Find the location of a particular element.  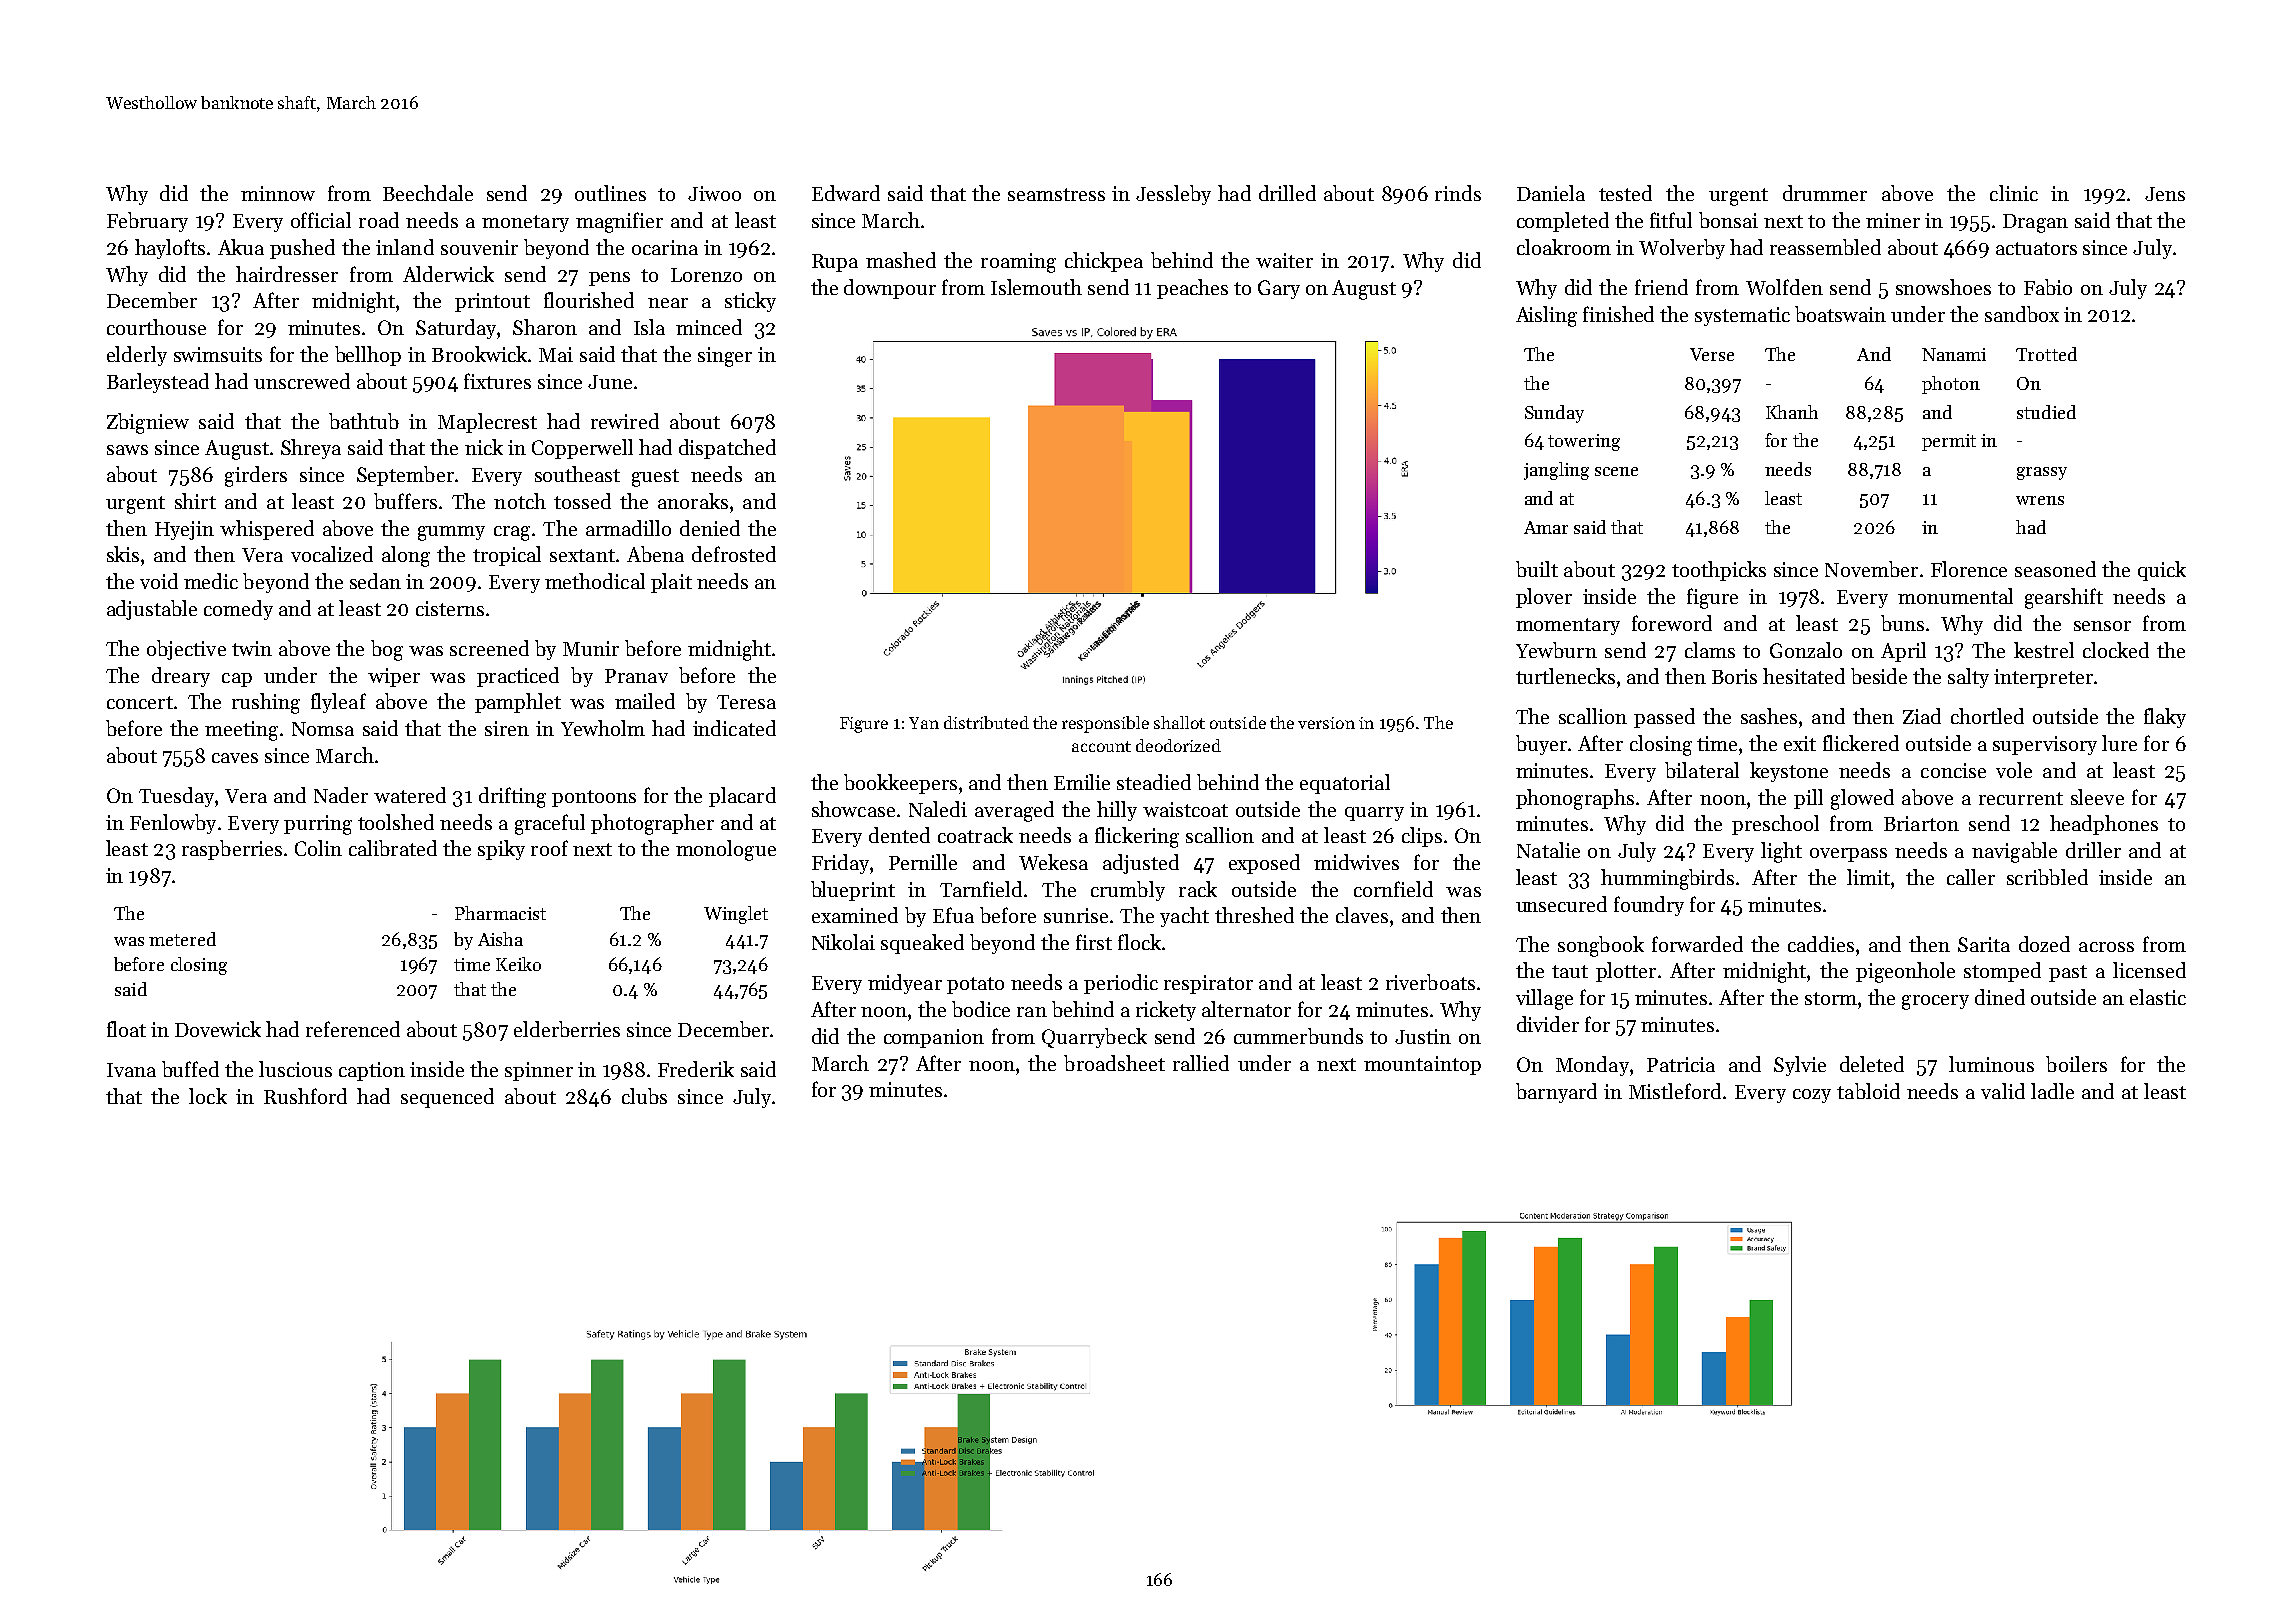

first is located at coordinates (1094, 942).
